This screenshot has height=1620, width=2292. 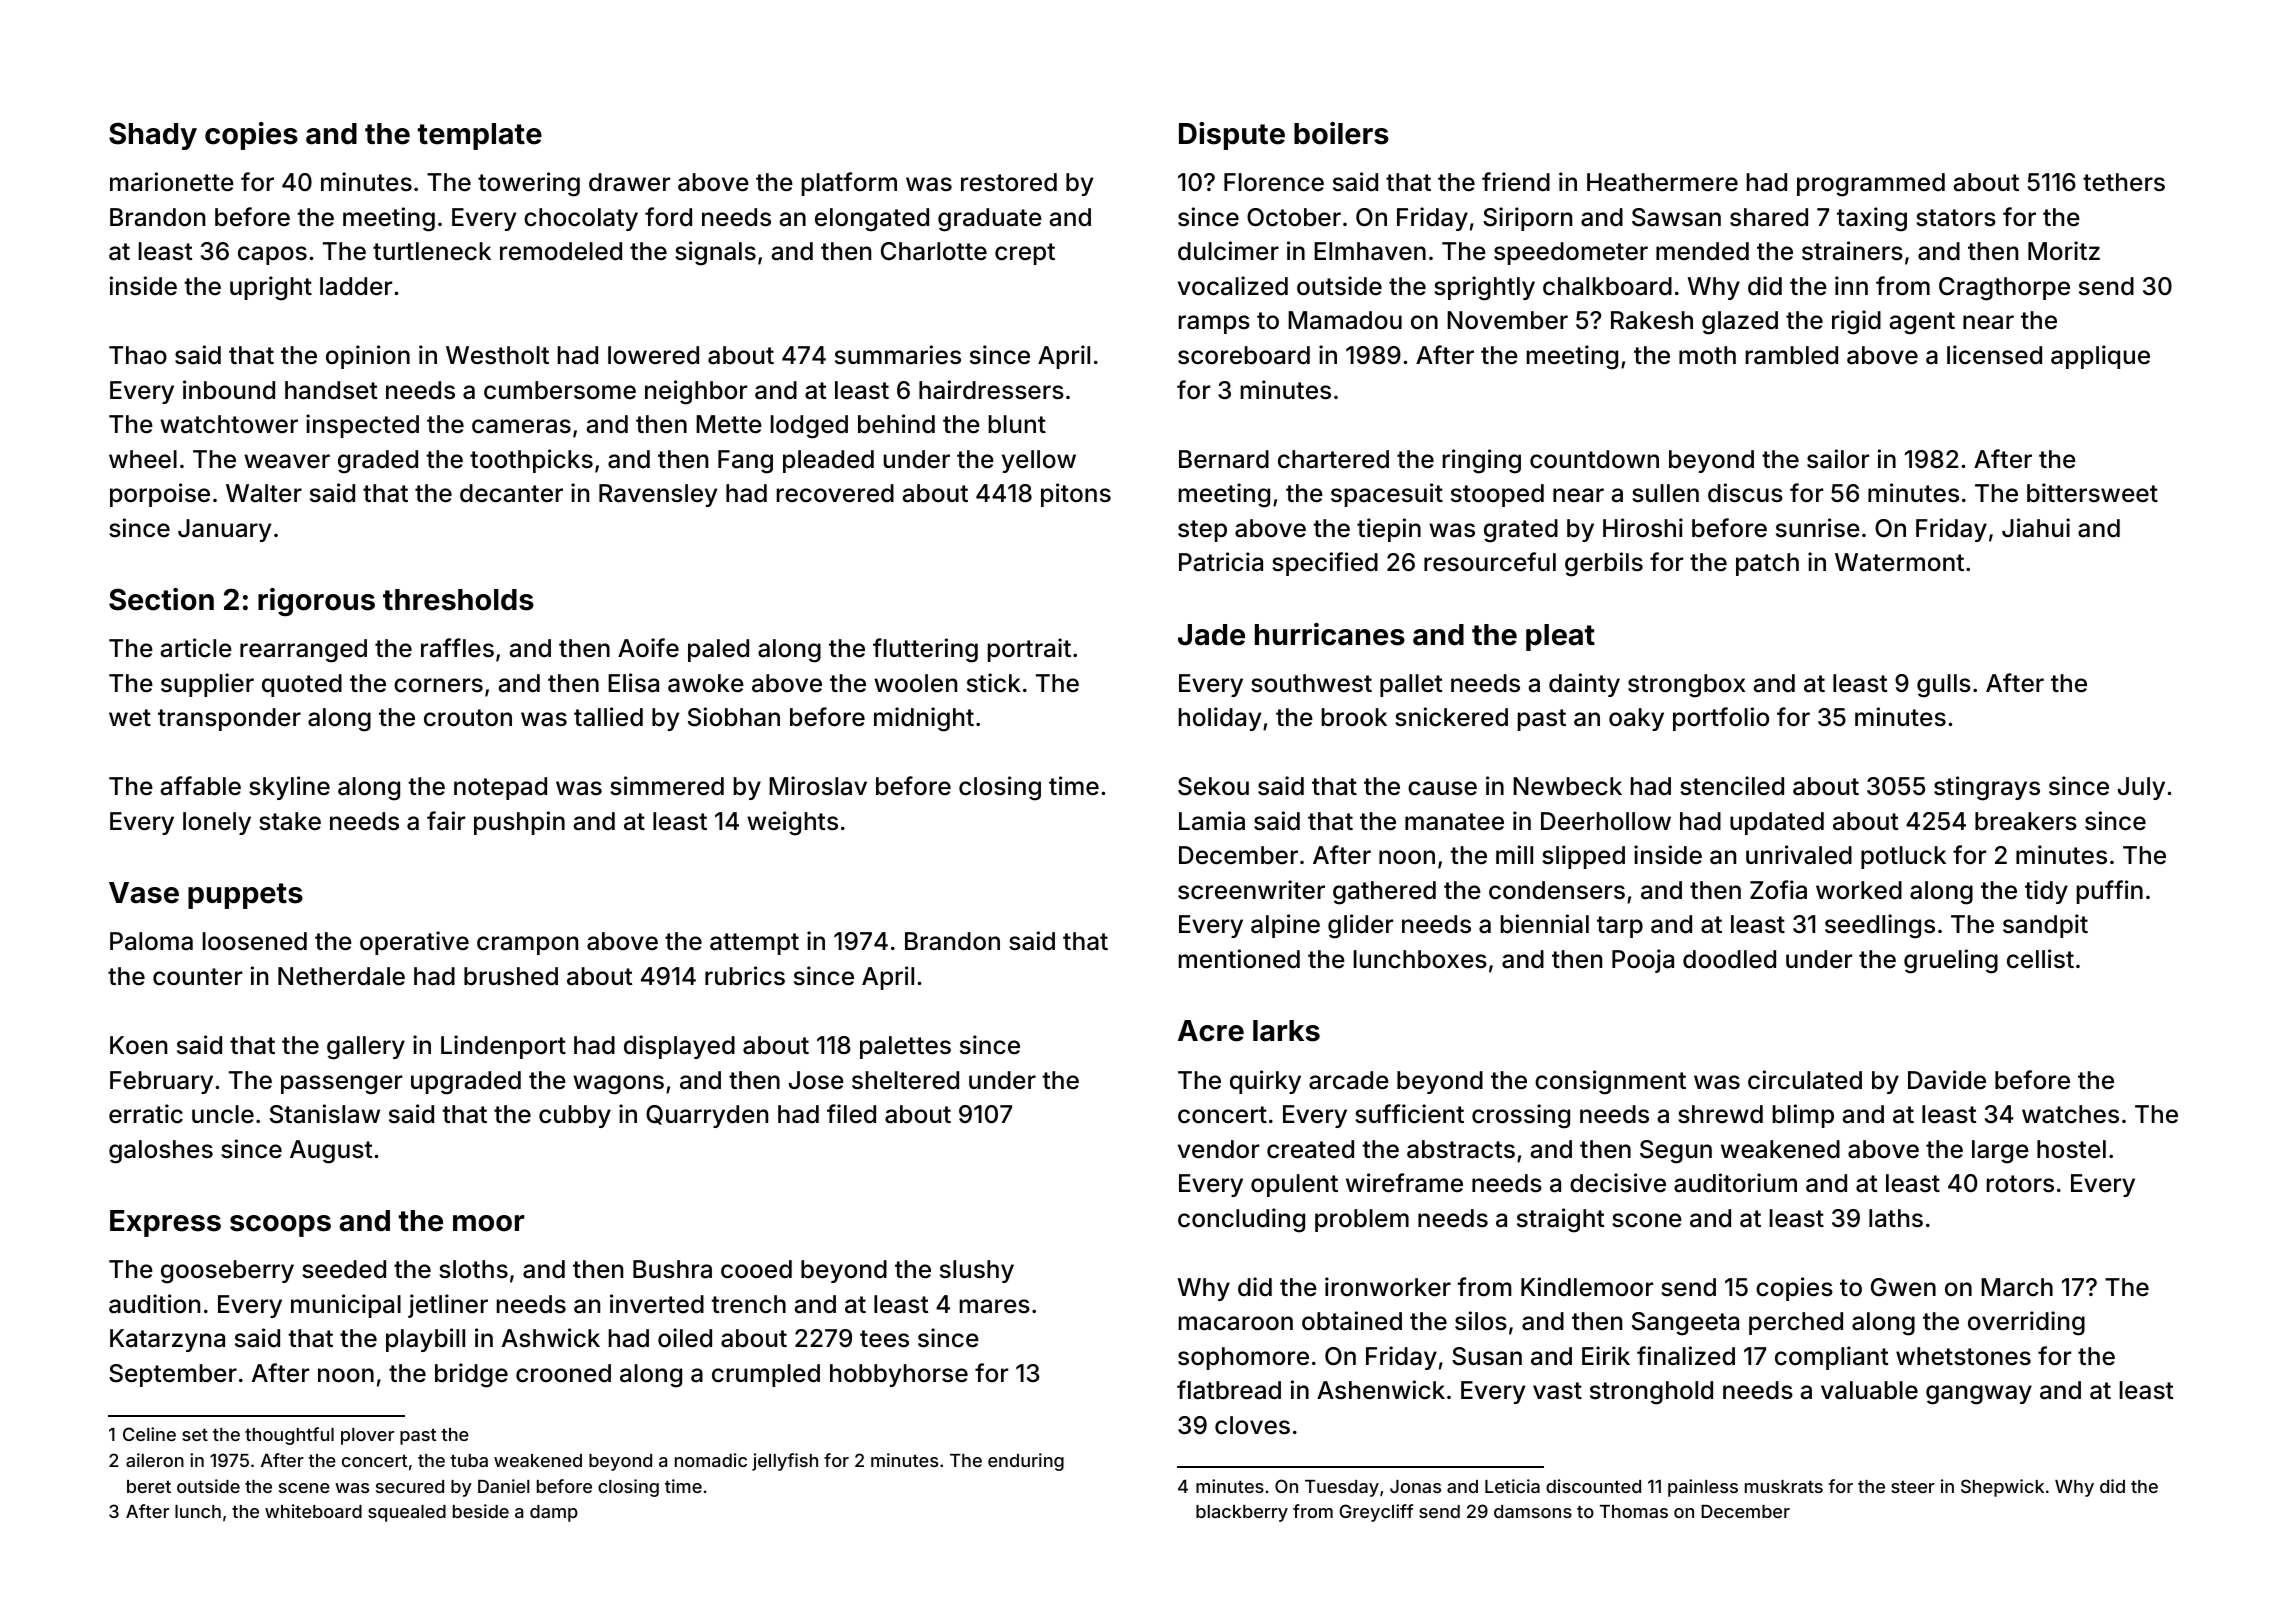 I want to click on manatee, so click(x=1454, y=822).
